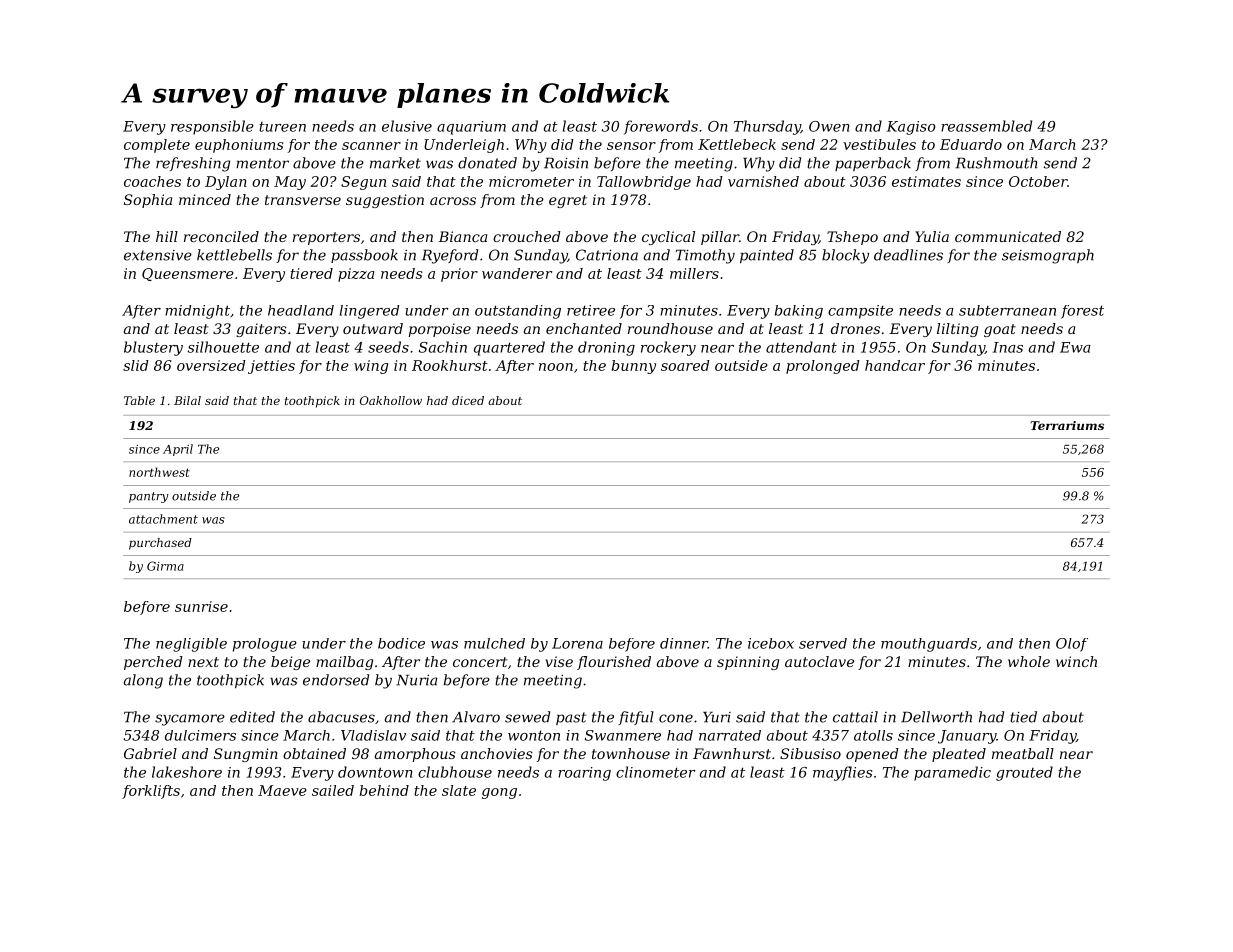  I want to click on forewords, so click(661, 127).
